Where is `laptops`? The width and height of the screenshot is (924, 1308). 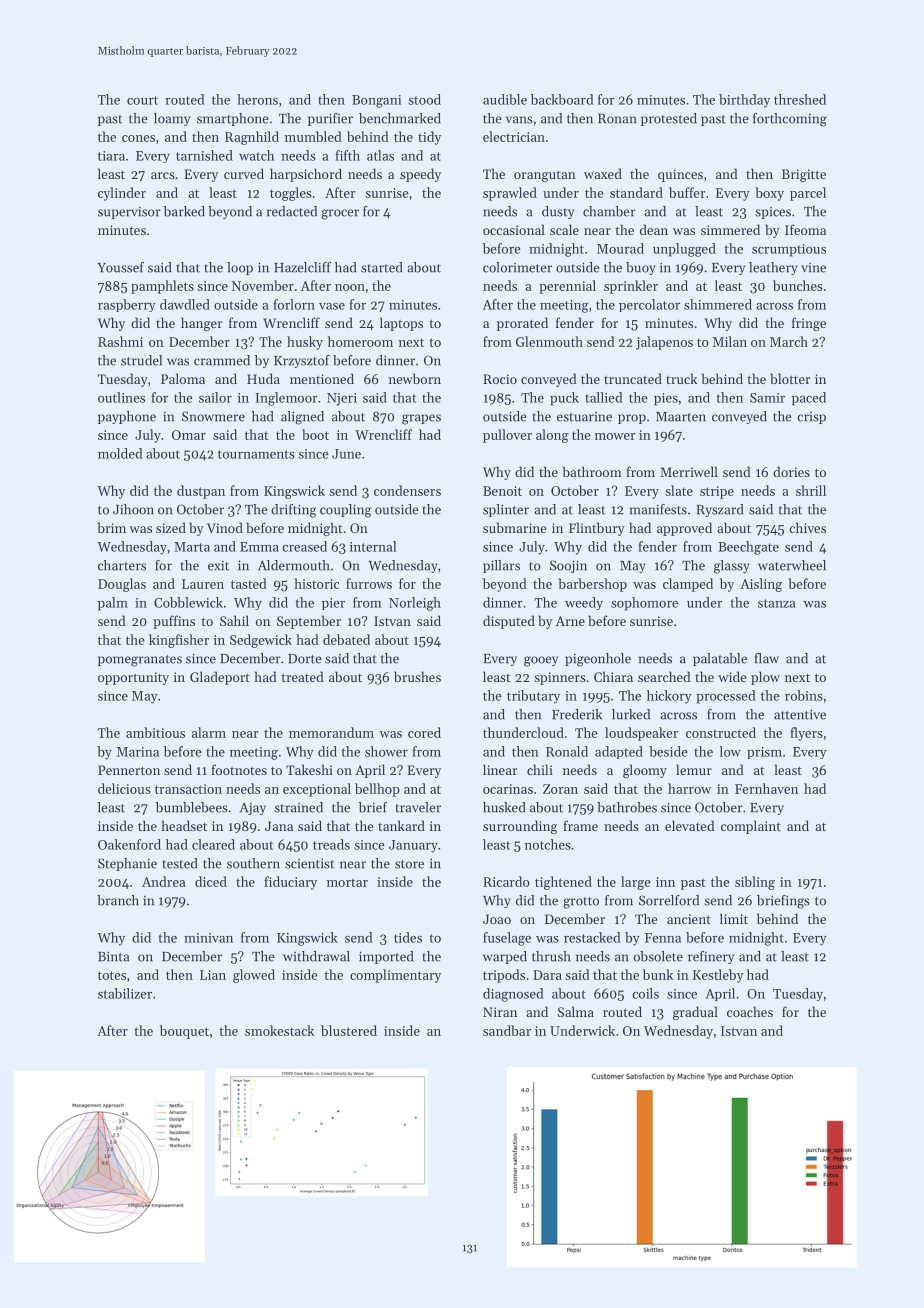
laptops is located at coordinates (401, 324).
